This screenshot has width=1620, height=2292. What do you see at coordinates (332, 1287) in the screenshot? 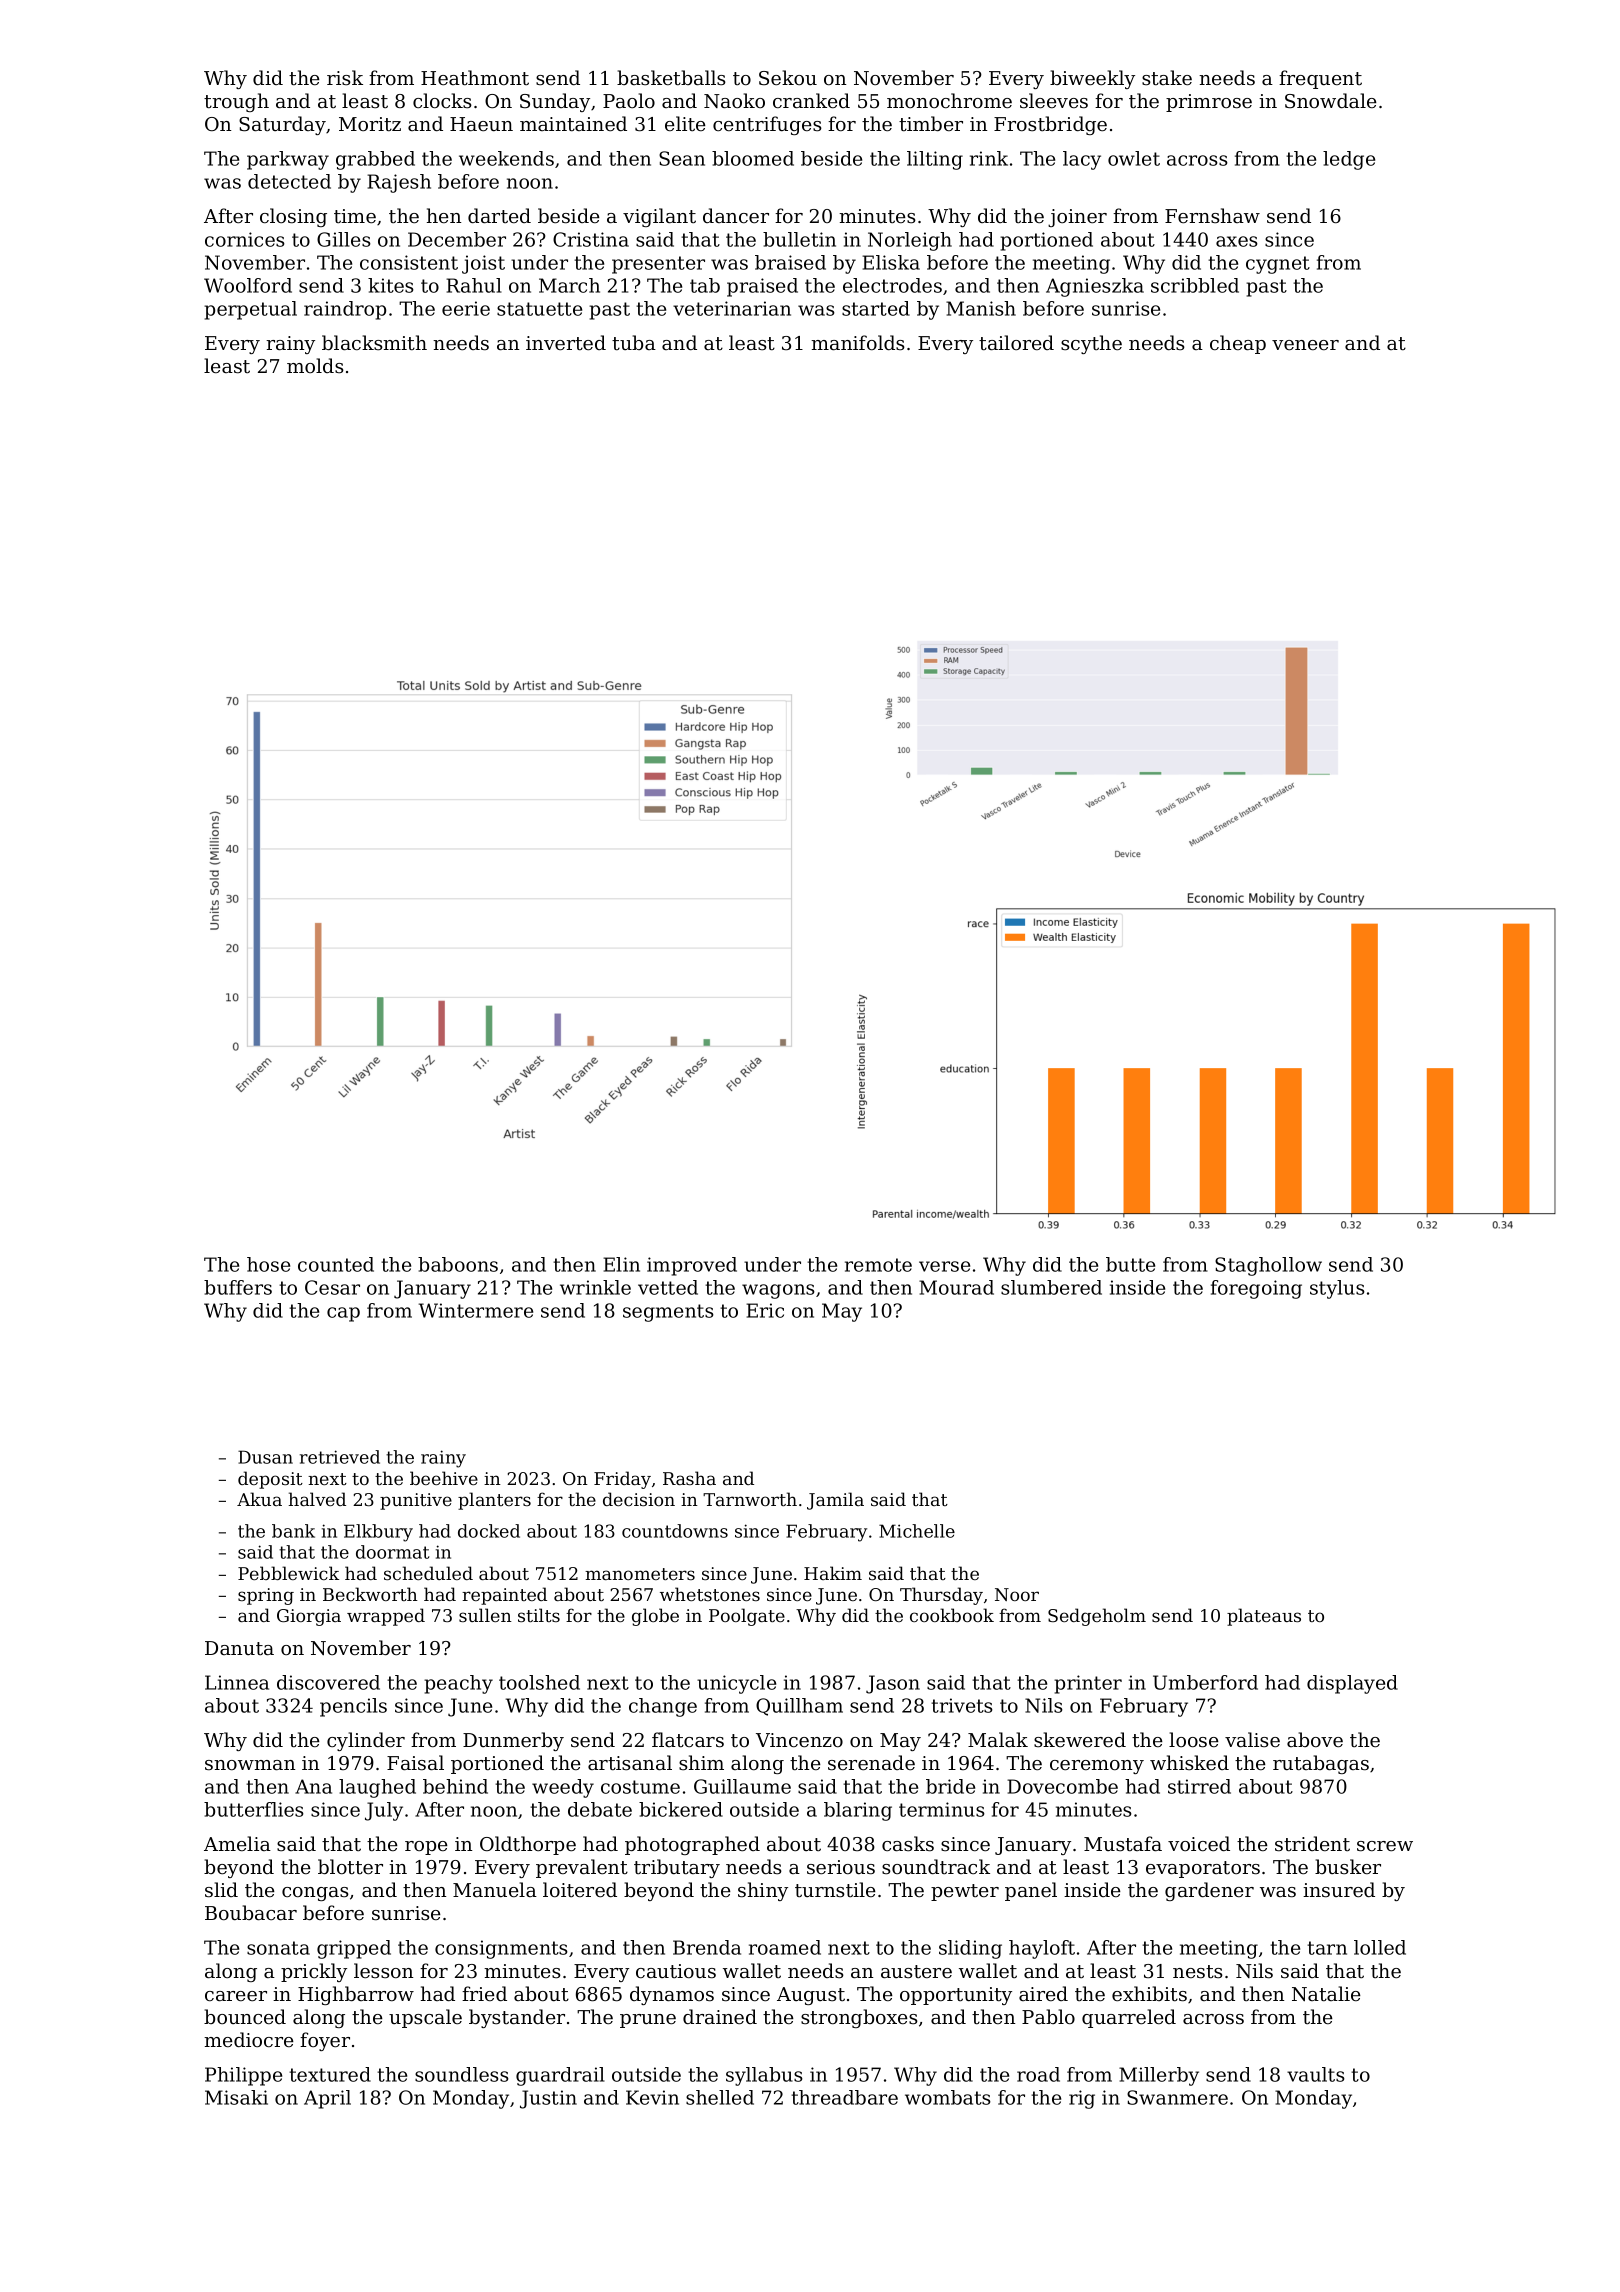
I see `Cesar` at bounding box center [332, 1287].
